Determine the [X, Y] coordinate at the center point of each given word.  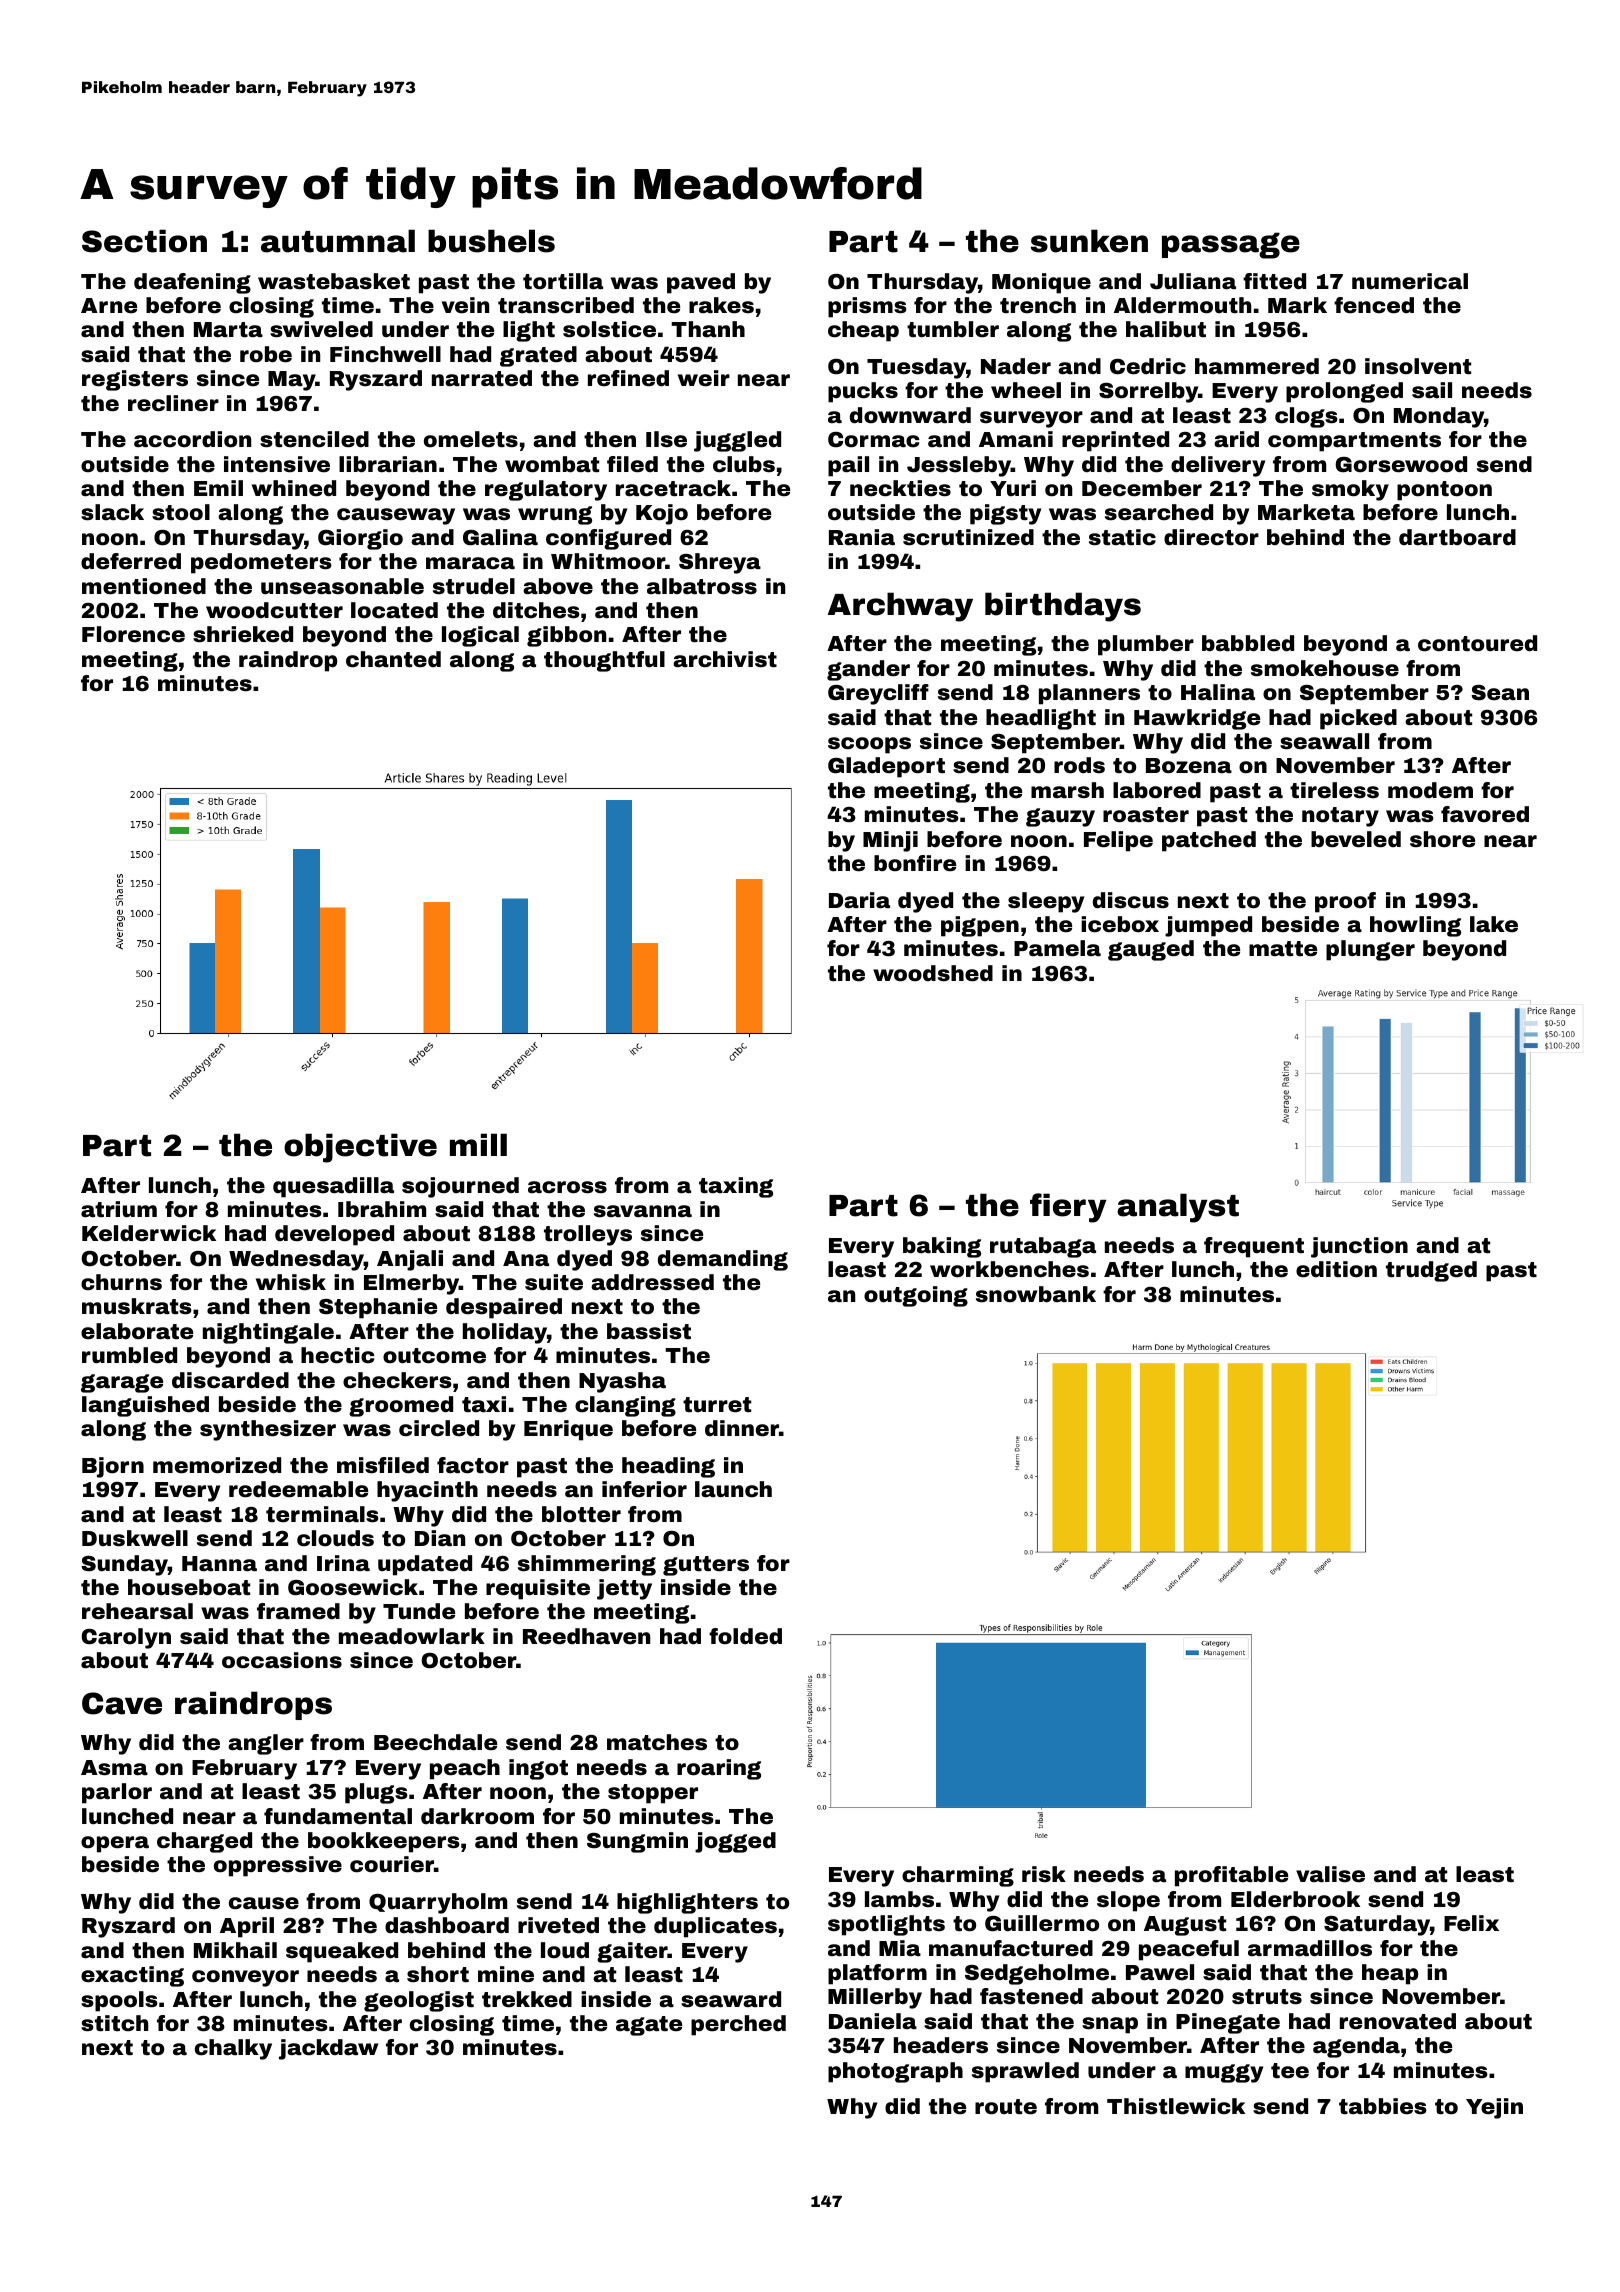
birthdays [1063, 607]
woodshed [933, 973]
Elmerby [411, 1284]
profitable [1231, 1876]
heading [668, 1467]
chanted [393, 659]
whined [294, 488]
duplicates [715, 1927]
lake [1494, 924]
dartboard [1457, 537]
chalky [233, 2049]
